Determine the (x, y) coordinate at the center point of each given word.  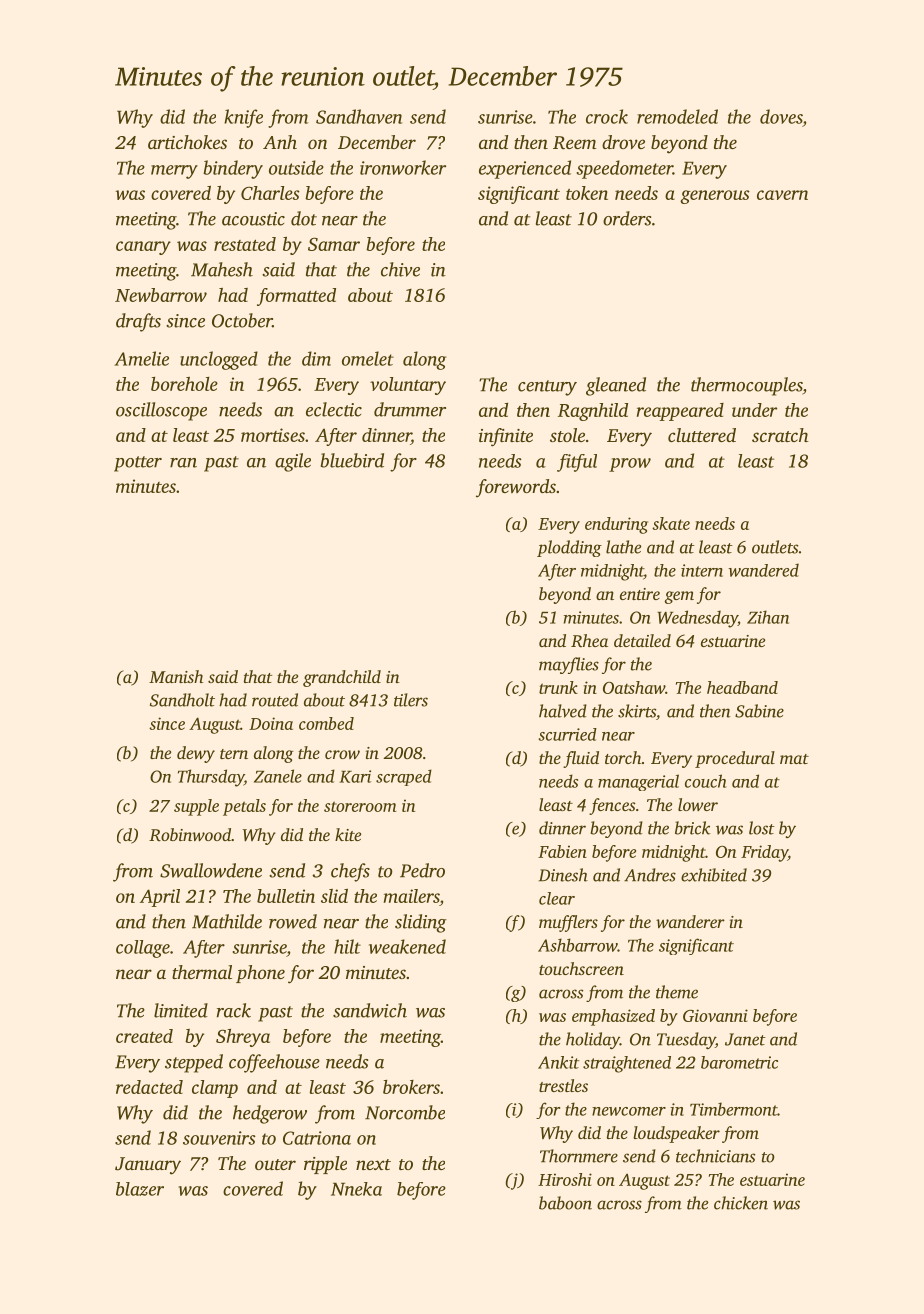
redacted (149, 1087)
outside (296, 167)
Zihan (768, 617)
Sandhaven (359, 116)
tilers (411, 700)
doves (781, 116)
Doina (271, 723)
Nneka (356, 1189)
